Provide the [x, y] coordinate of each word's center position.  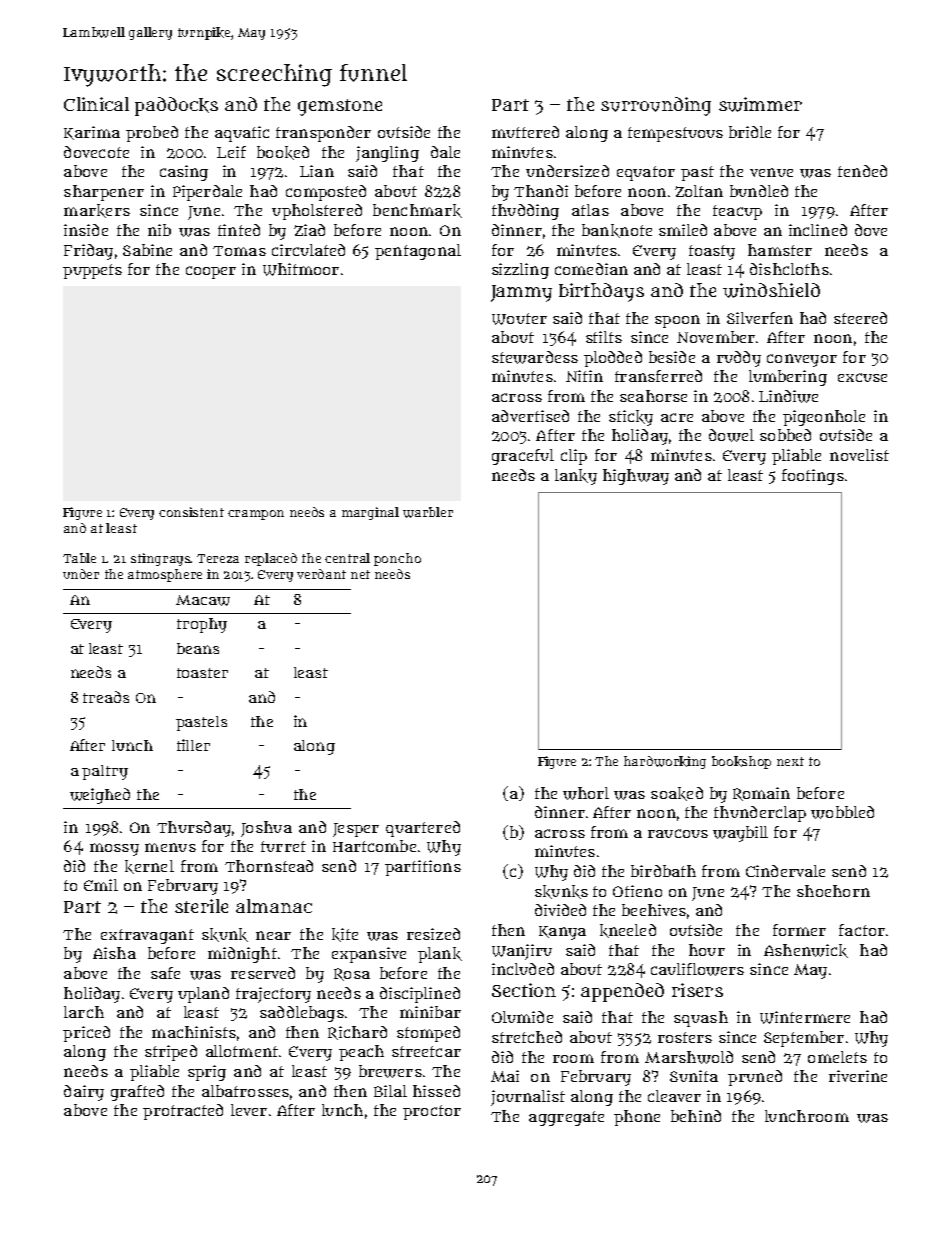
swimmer [760, 104]
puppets [92, 271]
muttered [525, 132]
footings [813, 477]
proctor [432, 1112]
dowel [731, 435]
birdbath [663, 871]
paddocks [176, 106]
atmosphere [165, 575]
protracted [183, 1112]
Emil [101, 885]
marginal [370, 513]
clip [574, 457]
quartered [423, 829]
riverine [858, 1076]
